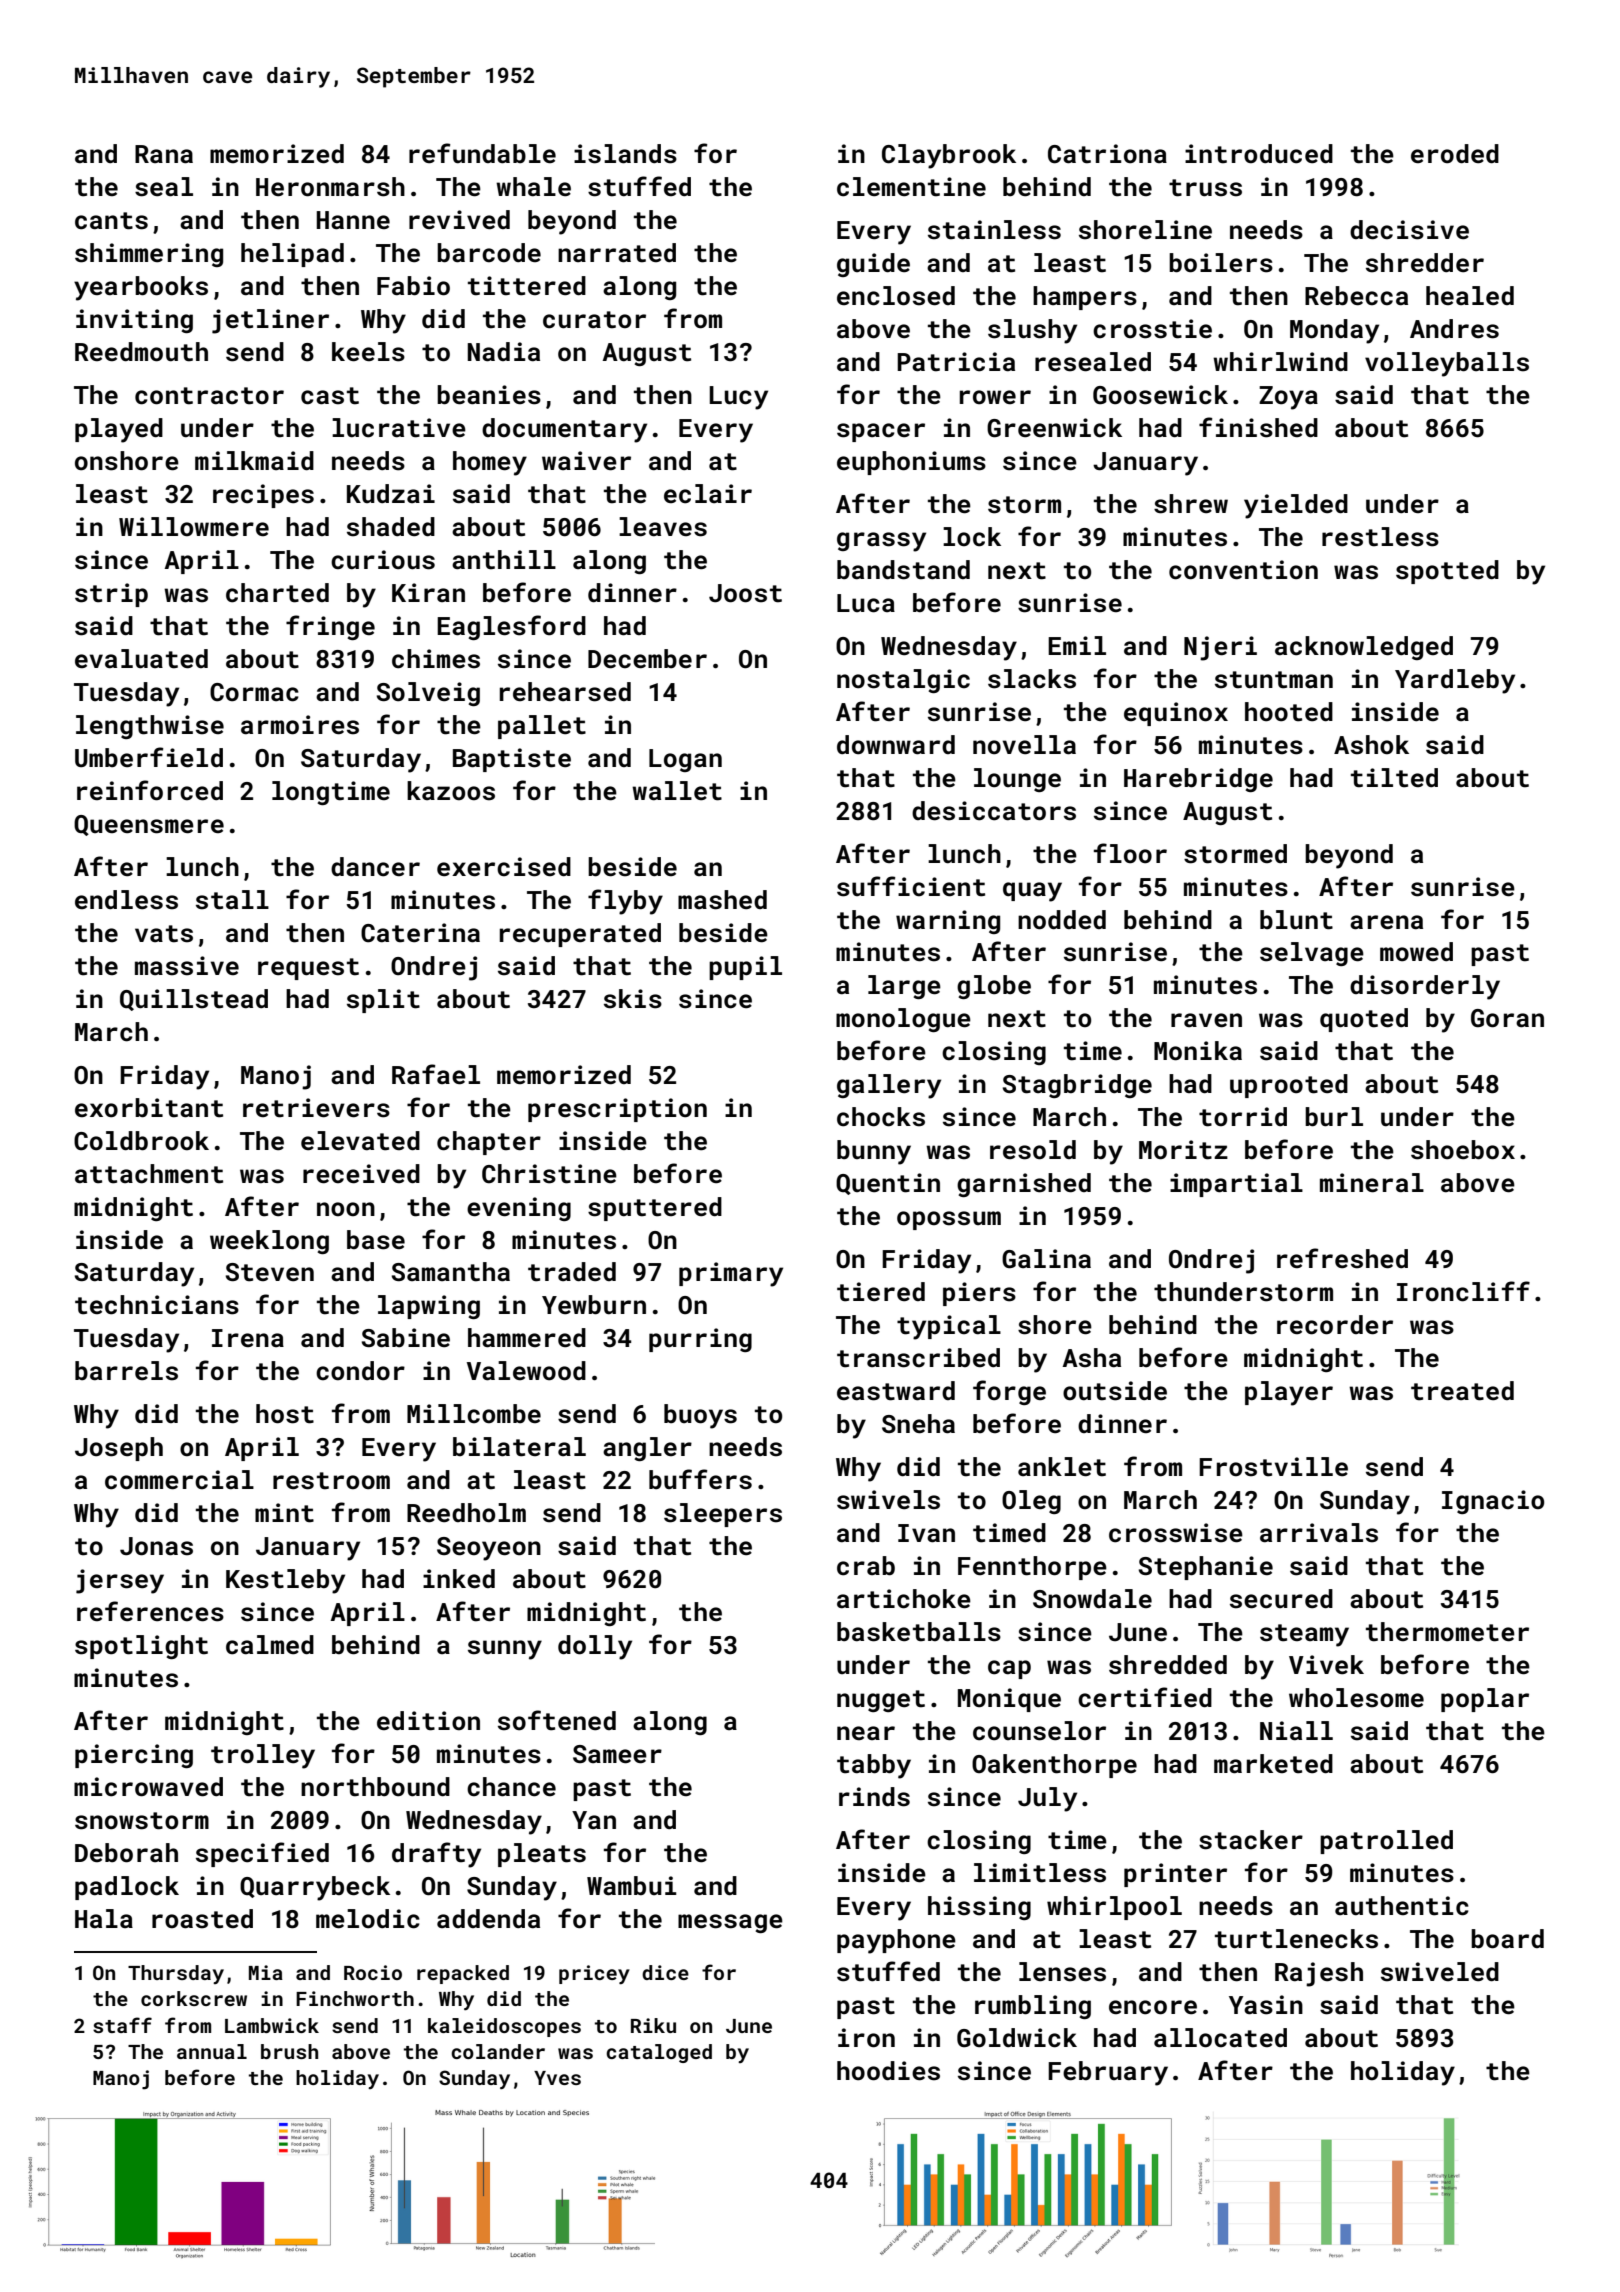 This screenshot has height=2292, width=1620. I want to click on Asha, so click(1091, 1358).
